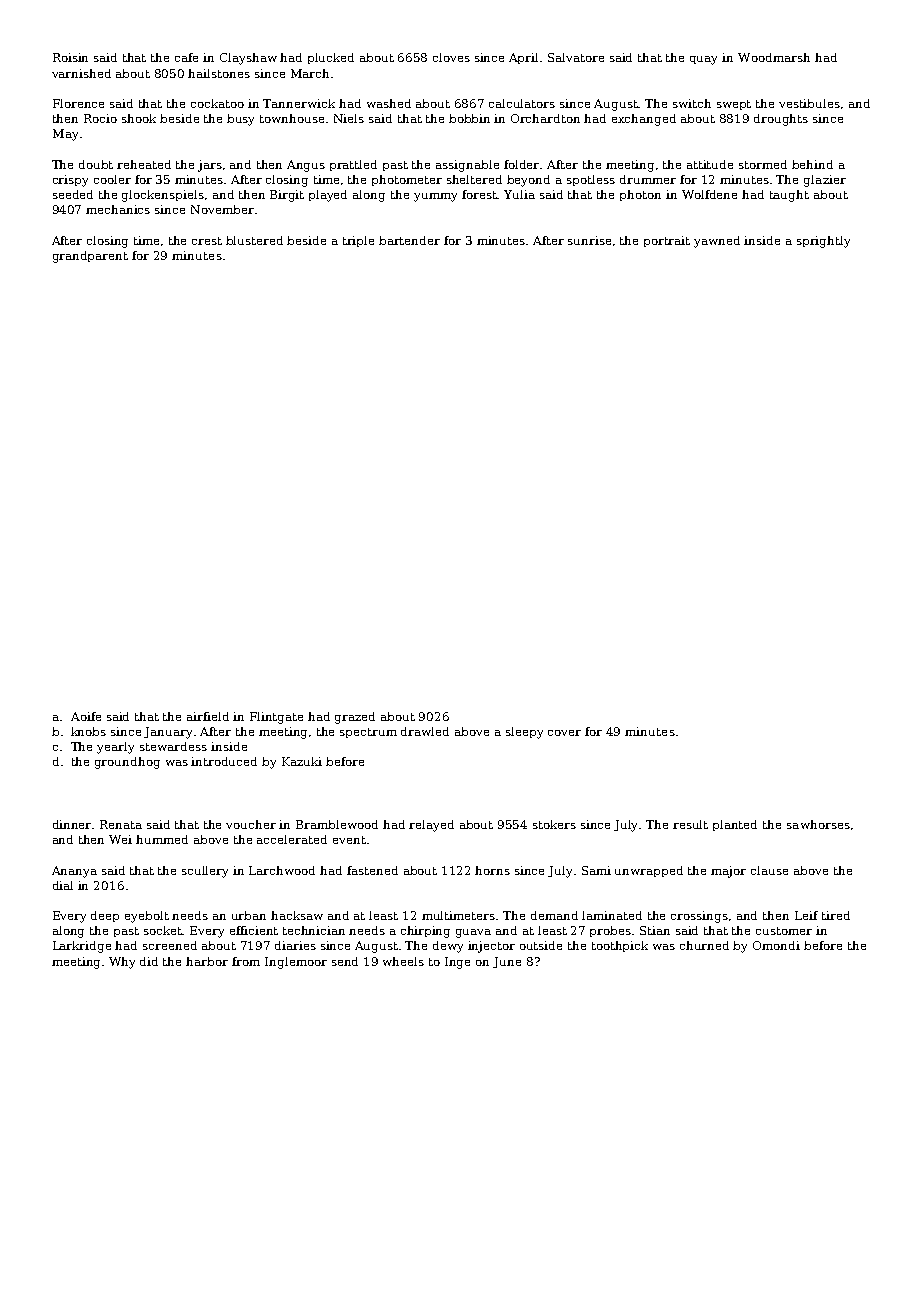 This document has height=1308, width=924. Describe the element at coordinates (735, 825) in the document. I see `planted` at that location.
